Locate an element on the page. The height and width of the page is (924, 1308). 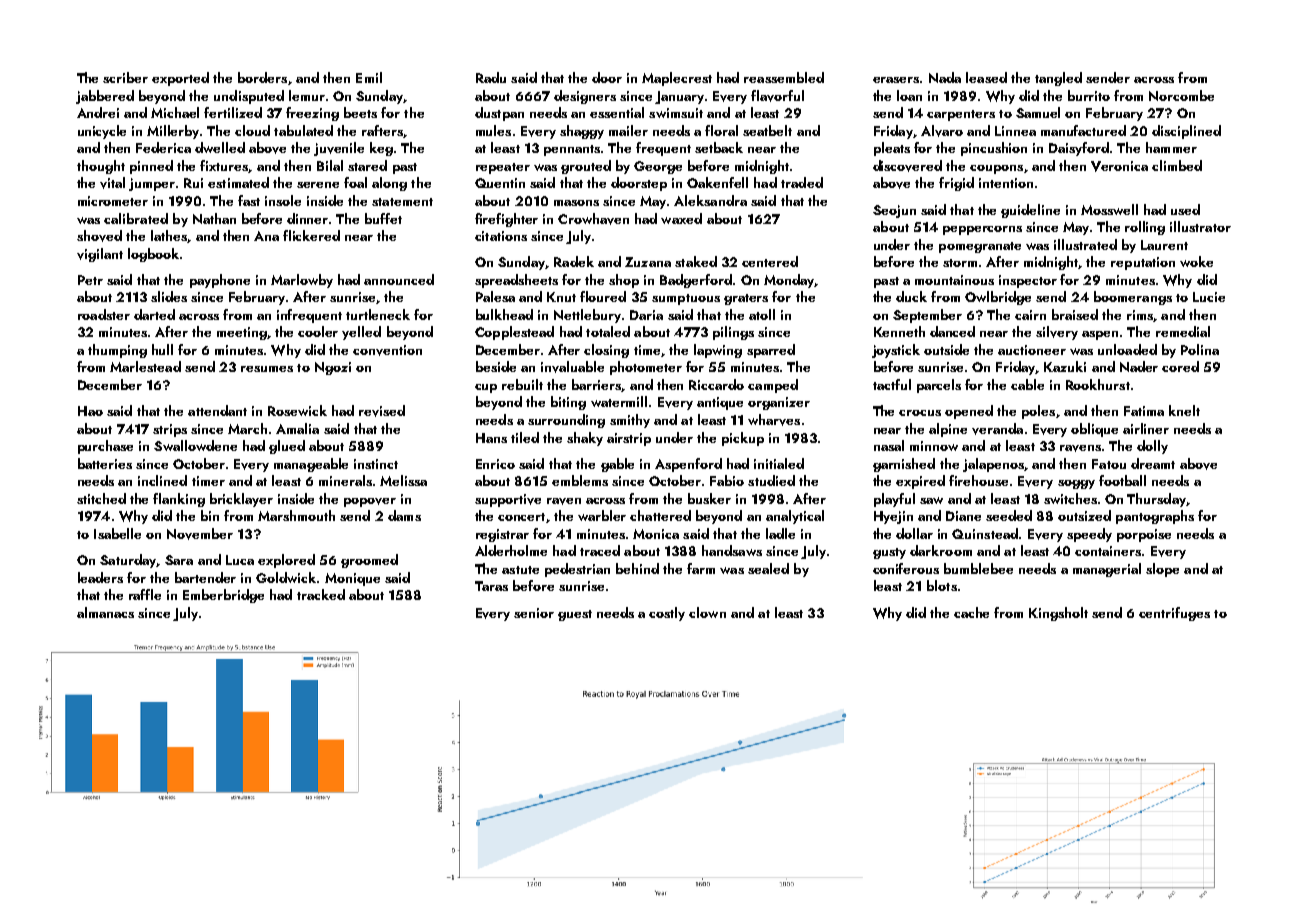
Monica is located at coordinates (656, 534).
